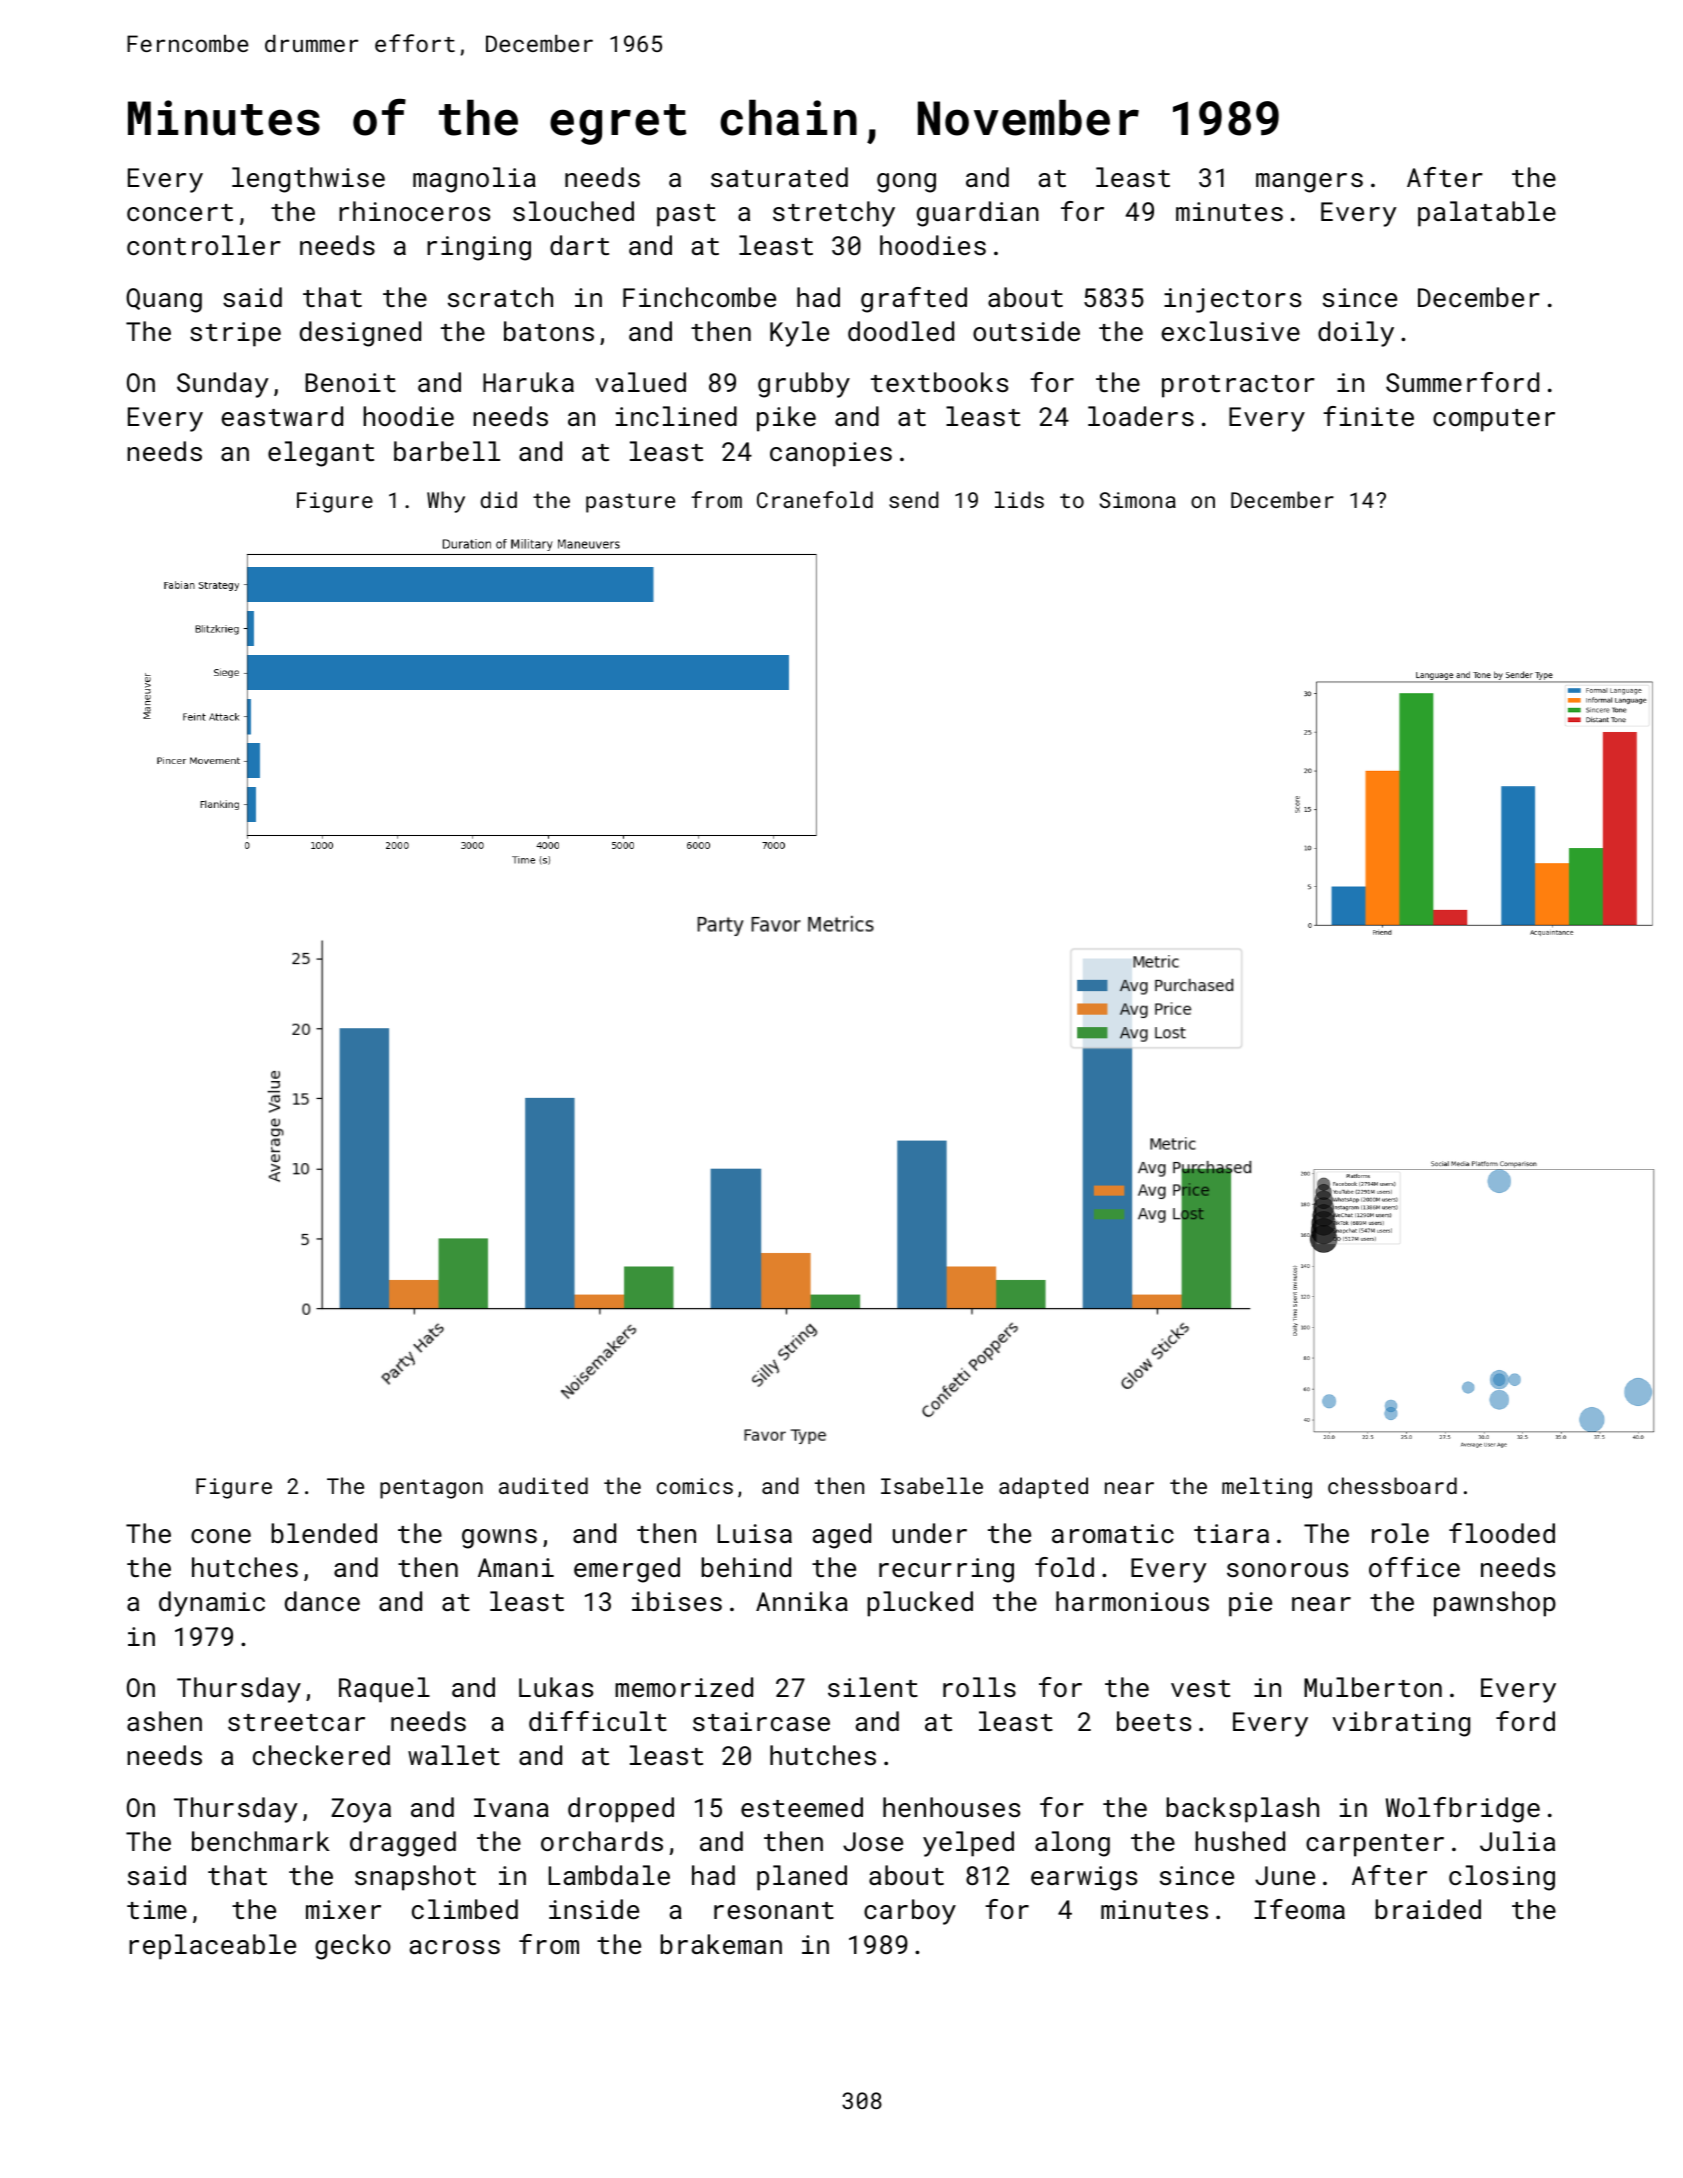  Describe the element at coordinates (221, 1536) in the screenshot. I see `cone` at that location.
